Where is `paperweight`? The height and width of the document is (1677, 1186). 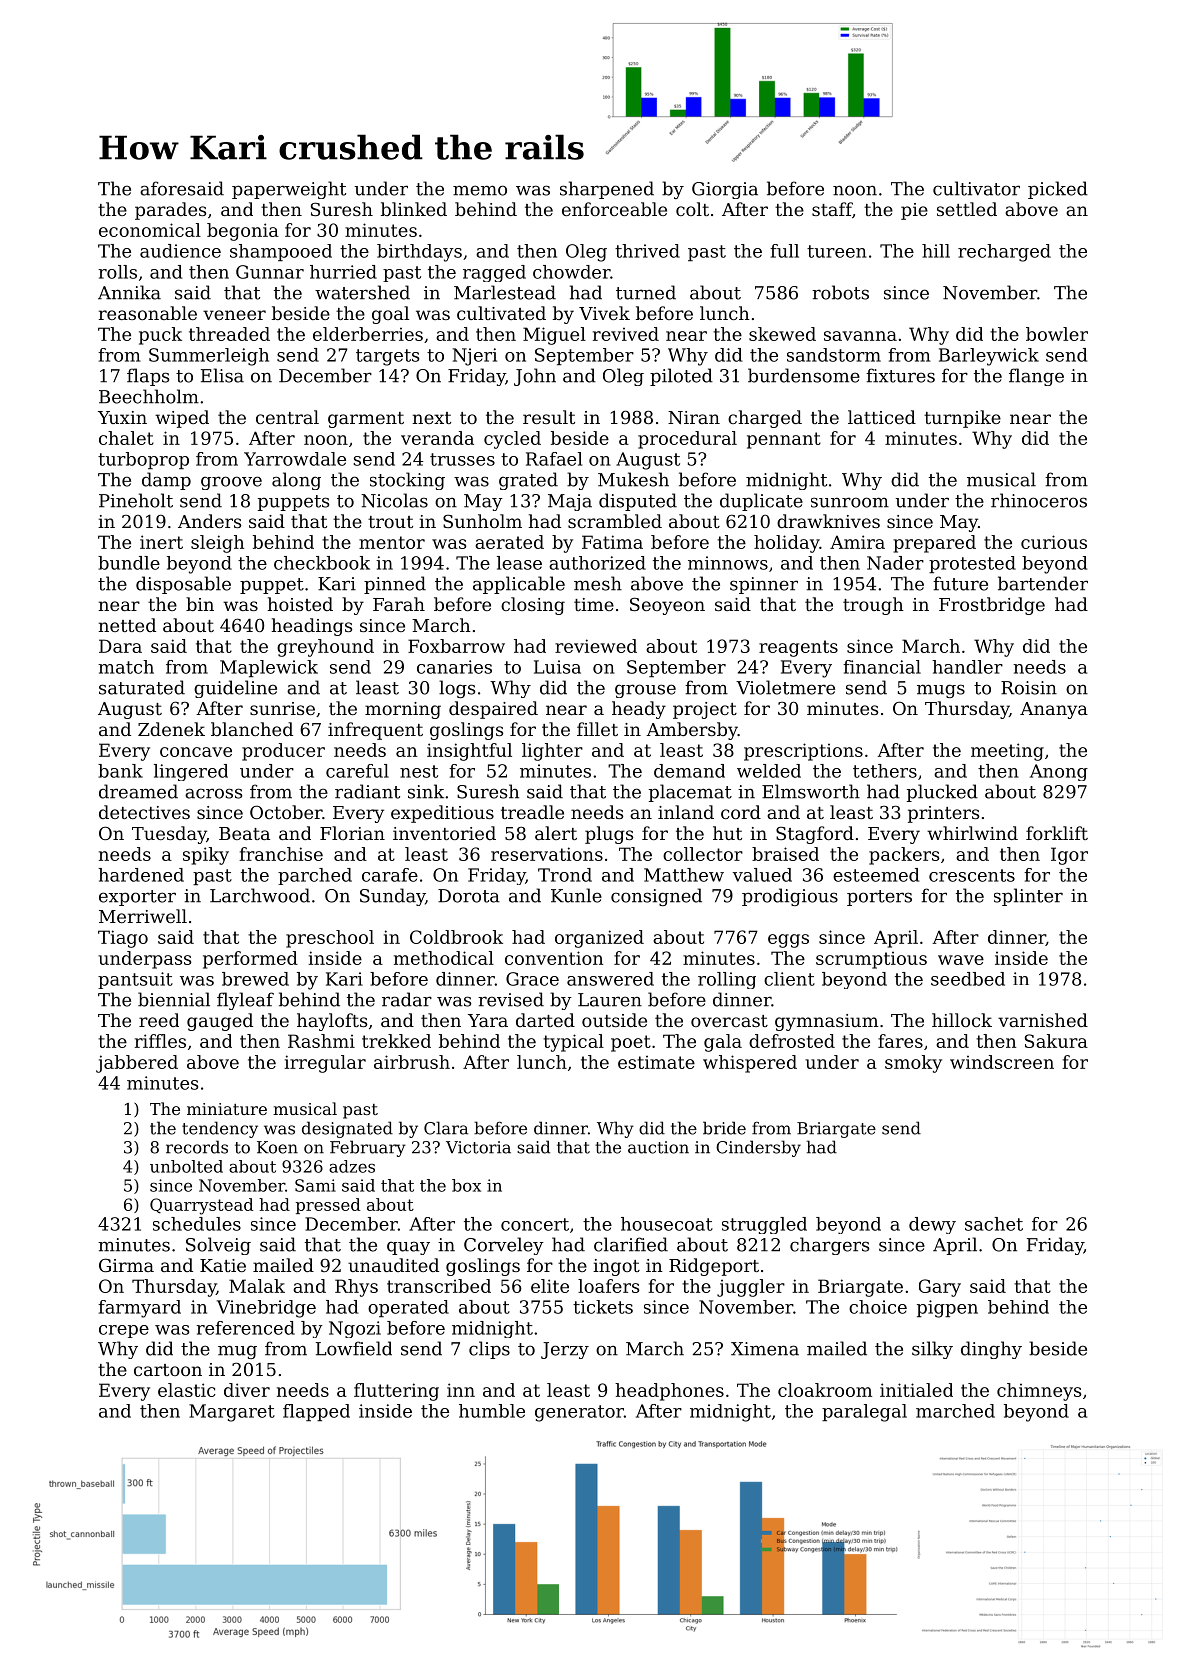 paperweight is located at coordinates (289, 190).
